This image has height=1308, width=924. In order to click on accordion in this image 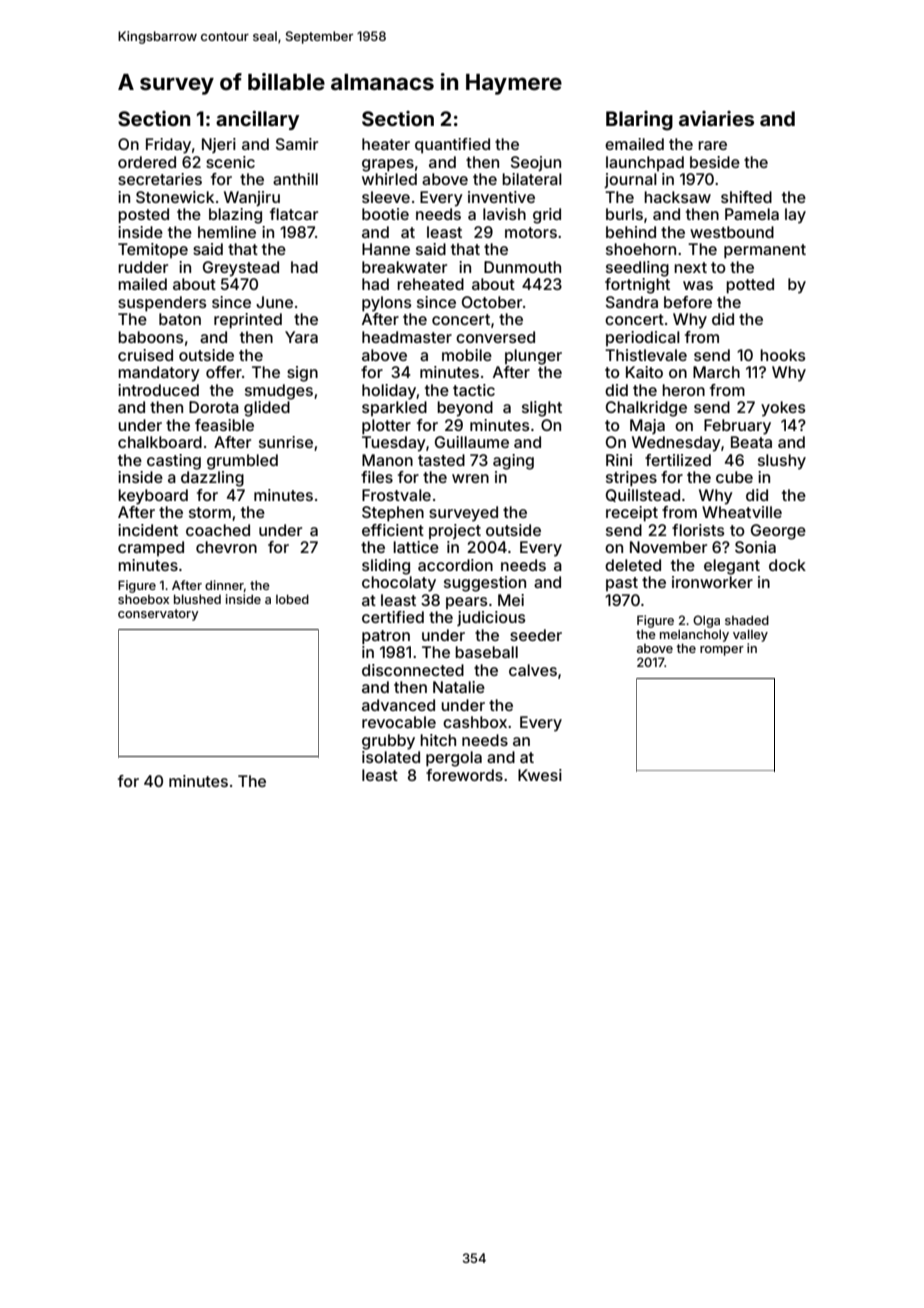, I will do `click(455, 565)`.
